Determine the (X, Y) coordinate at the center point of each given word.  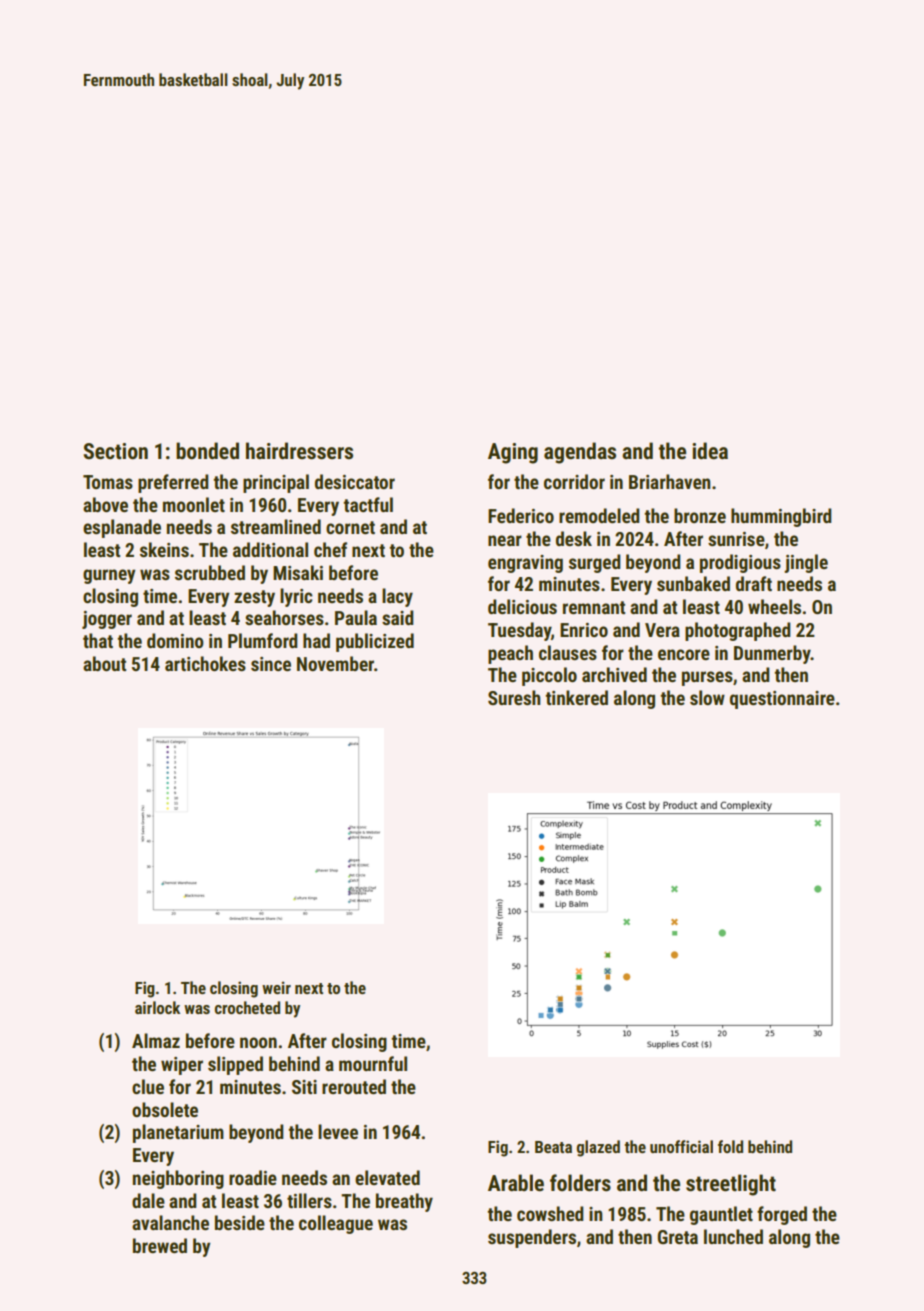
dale (148, 1200)
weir (276, 987)
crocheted (247, 1007)
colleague (336, 1224)
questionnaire (782, 700)
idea (710, 451)
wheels (774, 606)
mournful (373, 1063)
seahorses (284, 617)
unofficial (681, 1146)
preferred (173, 483)
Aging (513, 453)
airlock (157, 1007)
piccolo (549, 676)
